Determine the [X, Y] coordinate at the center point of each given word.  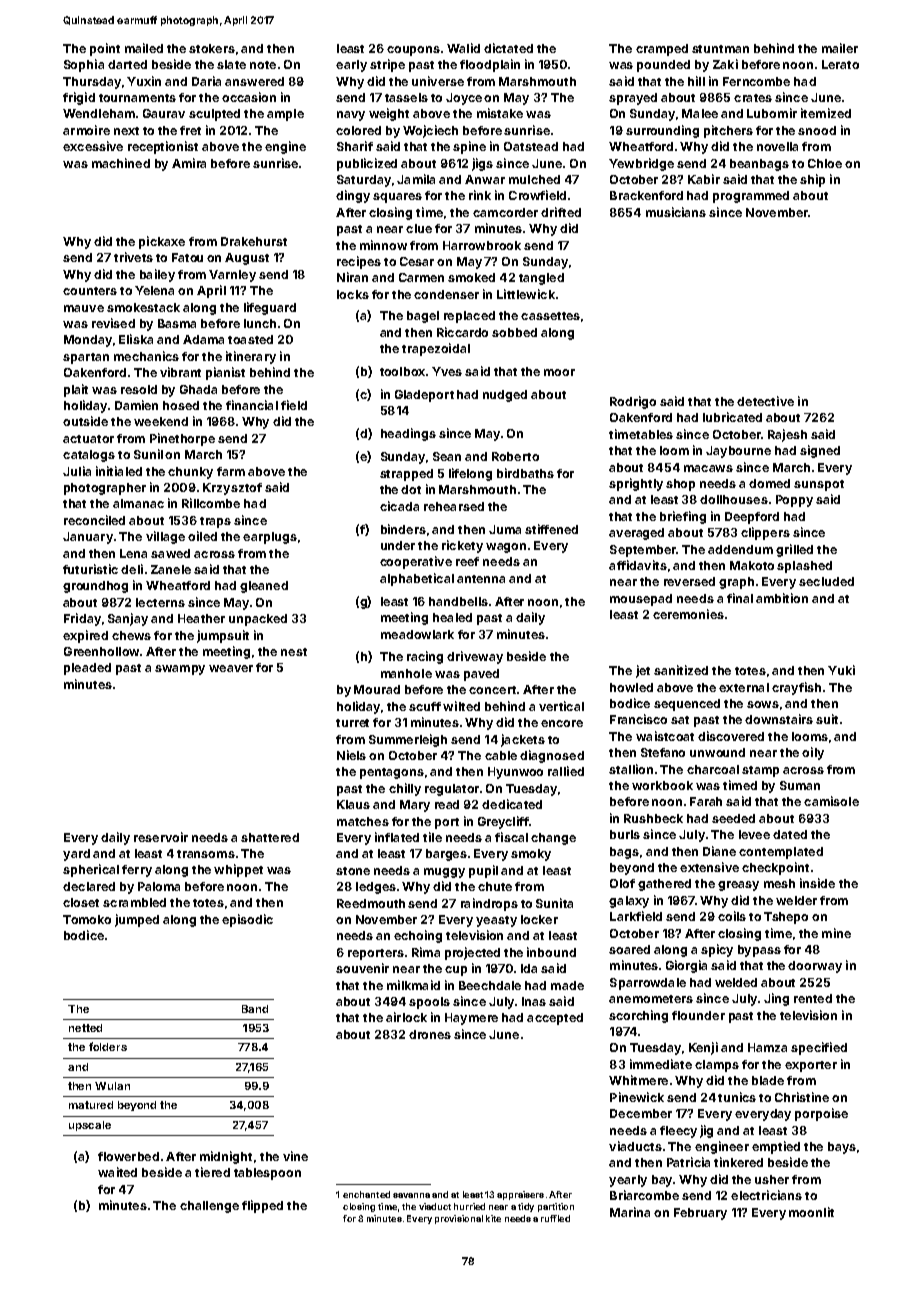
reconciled [94, 520]
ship [812, 180]
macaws [708, 468]
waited [117, 1172]
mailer [840, 48]
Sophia [84, 65]
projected [472, 953]
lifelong [470, 474]
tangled [541, 279]
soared [629, 949]
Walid [463, 48]
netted [85, 1028]
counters [90, 291]
